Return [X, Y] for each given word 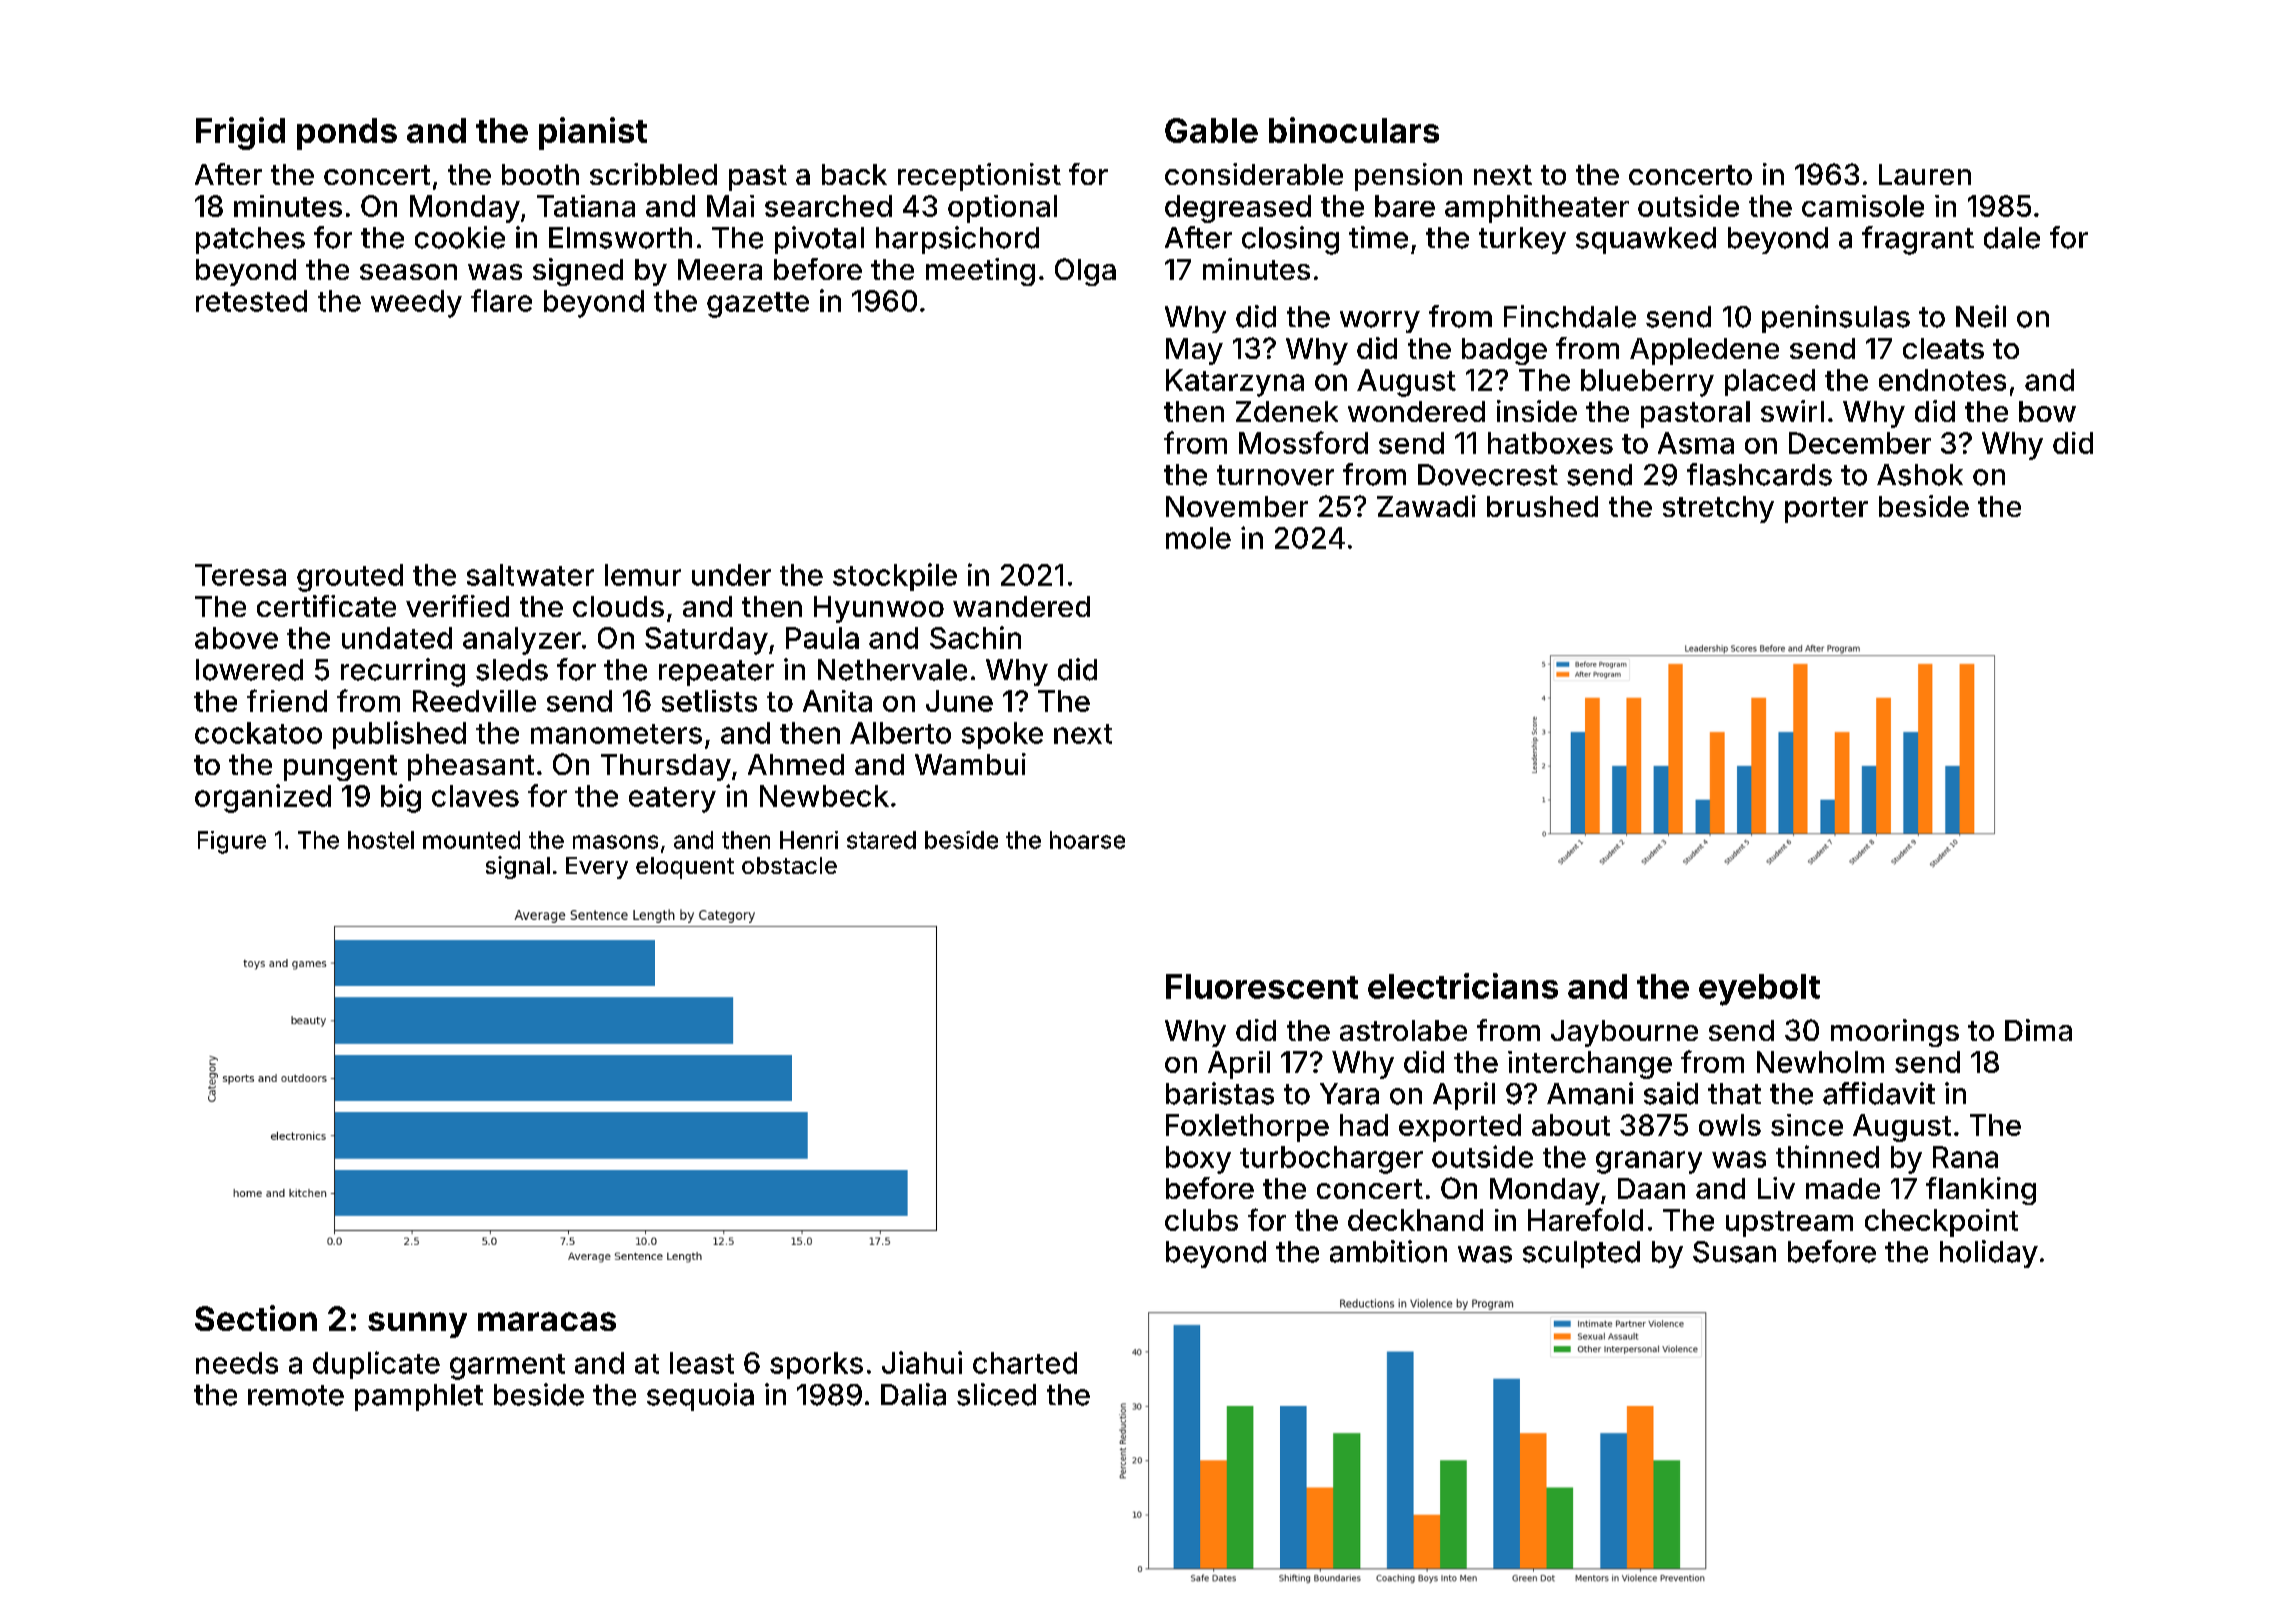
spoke [1002, 735]
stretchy [1718, 509]
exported [1460, 1128]
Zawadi [1426, 506]
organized [263, 798]
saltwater [530, 575]
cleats [1943, 348]
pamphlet [419, 1397]
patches [250, 240]
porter [1826, 510]
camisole [1863, 206]
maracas [547, 1321]
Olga [1085, 272]
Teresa [240, 575]
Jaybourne [1624, 1033]
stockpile [895, 577]
